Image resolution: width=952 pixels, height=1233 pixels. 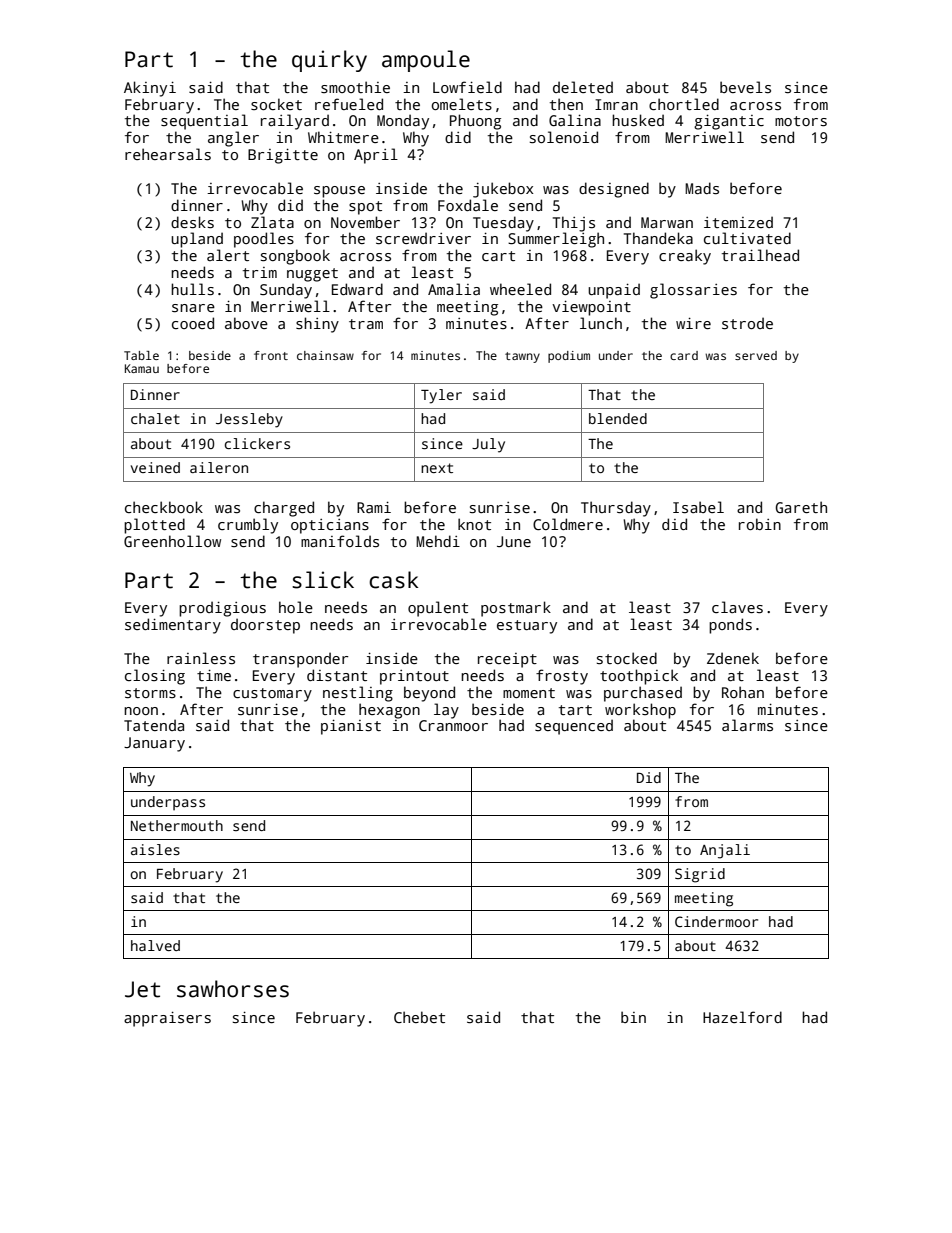 What do you see at coordinates (614, 190) in the screenshot?
I see `designed` at bounding box center [614, 190].
